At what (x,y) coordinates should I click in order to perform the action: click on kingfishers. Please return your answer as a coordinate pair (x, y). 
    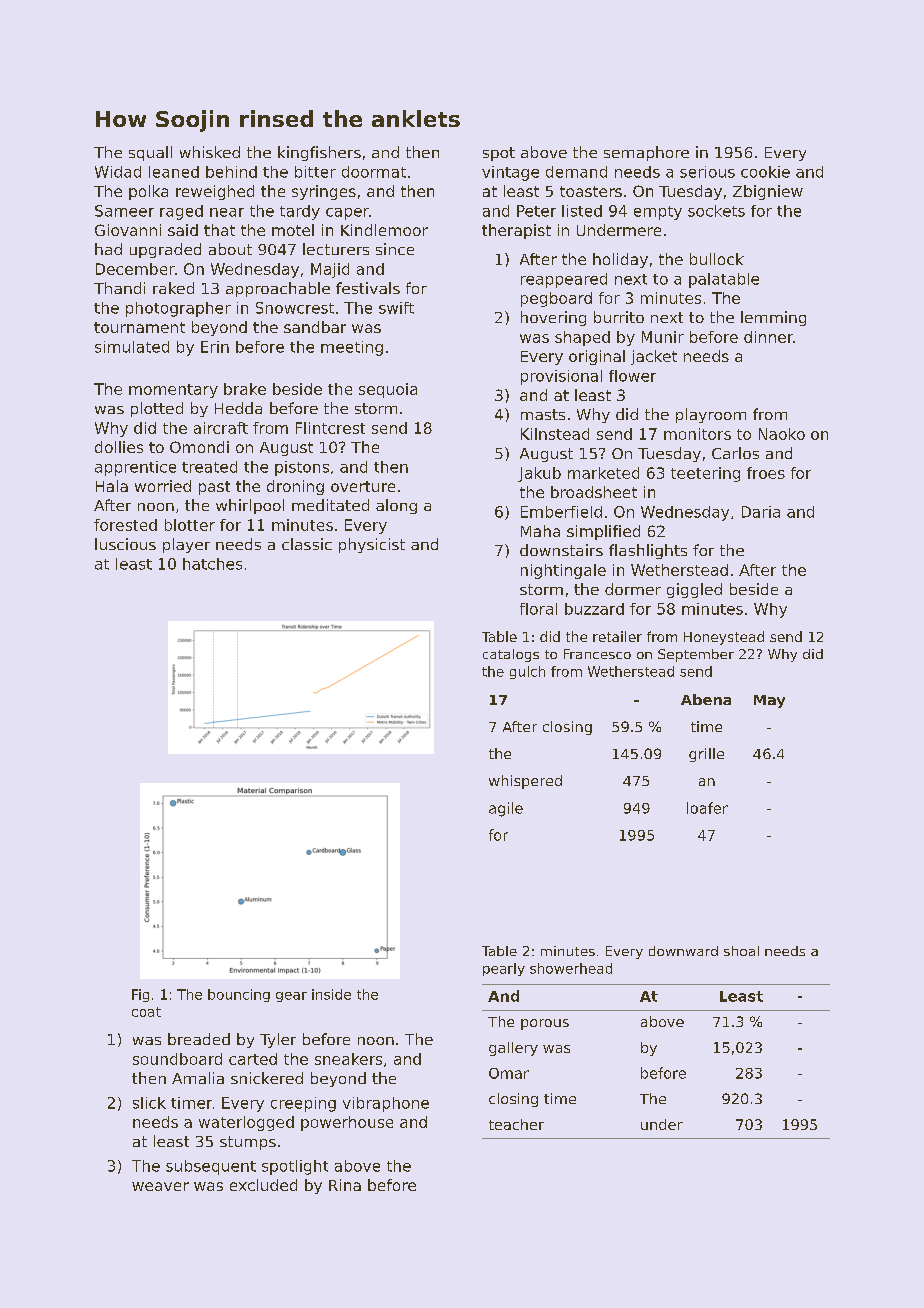
    Looking at the image, I should click on (319, 153).
